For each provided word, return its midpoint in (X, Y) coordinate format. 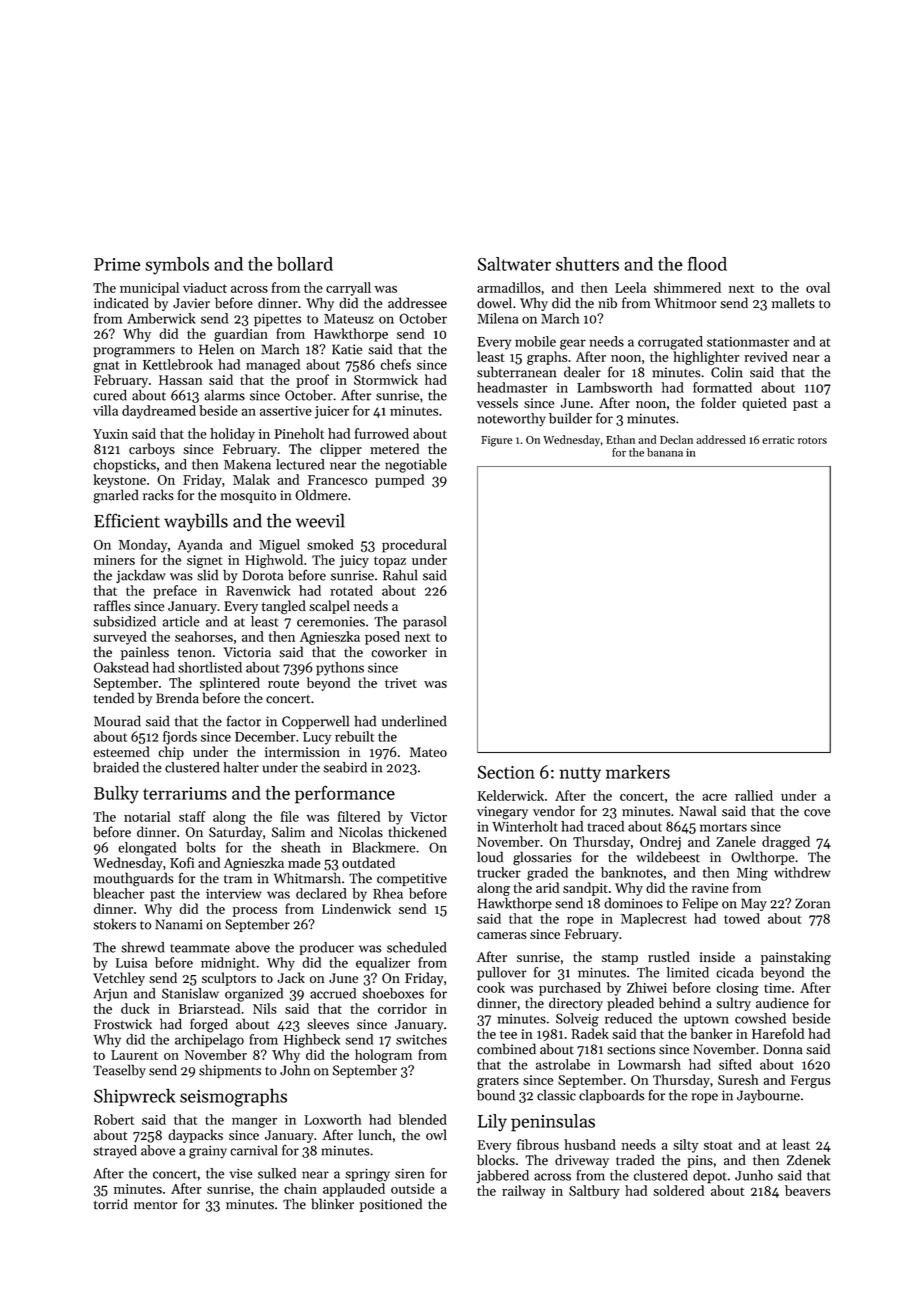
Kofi (182, 862)
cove (817, 813)
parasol (424, 623)
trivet (401, 683)
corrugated (670, 343)
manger (254, 1122)
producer (327, 948)
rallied (754, 795)
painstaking (796, 958)
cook (491, 987)
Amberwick (161, 318)
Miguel (279, 546)
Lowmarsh (649, 1064)
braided (116, 767)
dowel (494, 303)
